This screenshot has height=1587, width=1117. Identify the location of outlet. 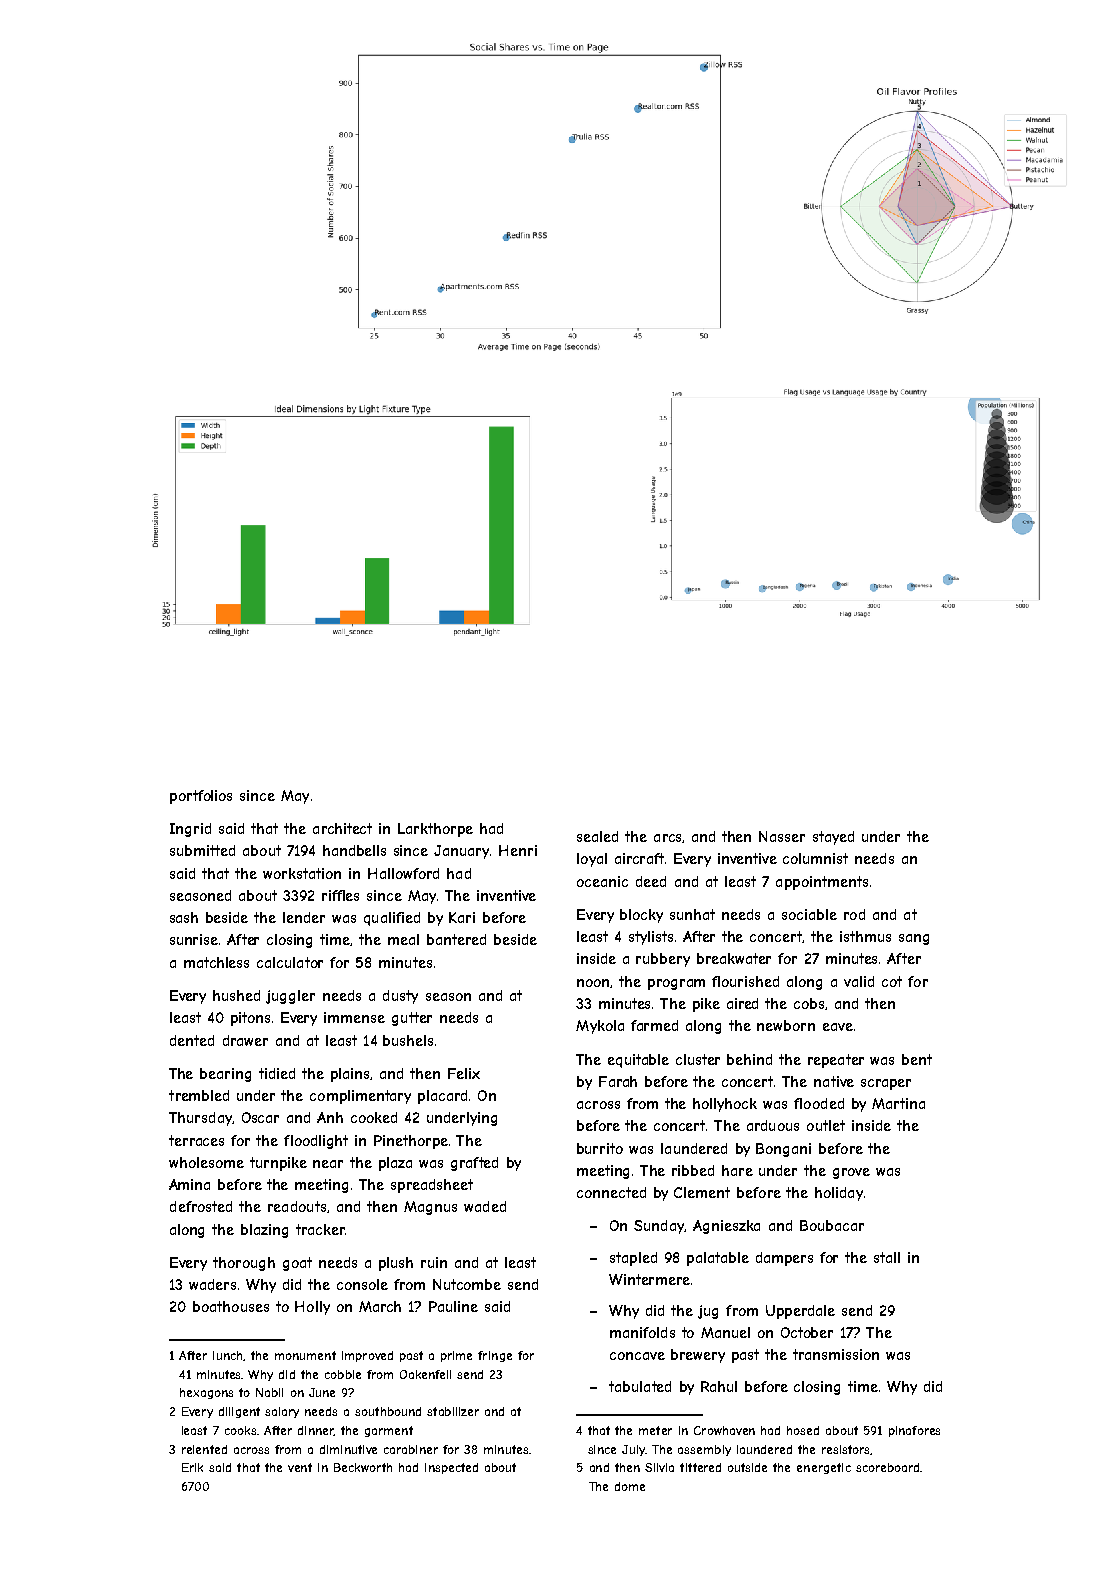
(826, 1125).
